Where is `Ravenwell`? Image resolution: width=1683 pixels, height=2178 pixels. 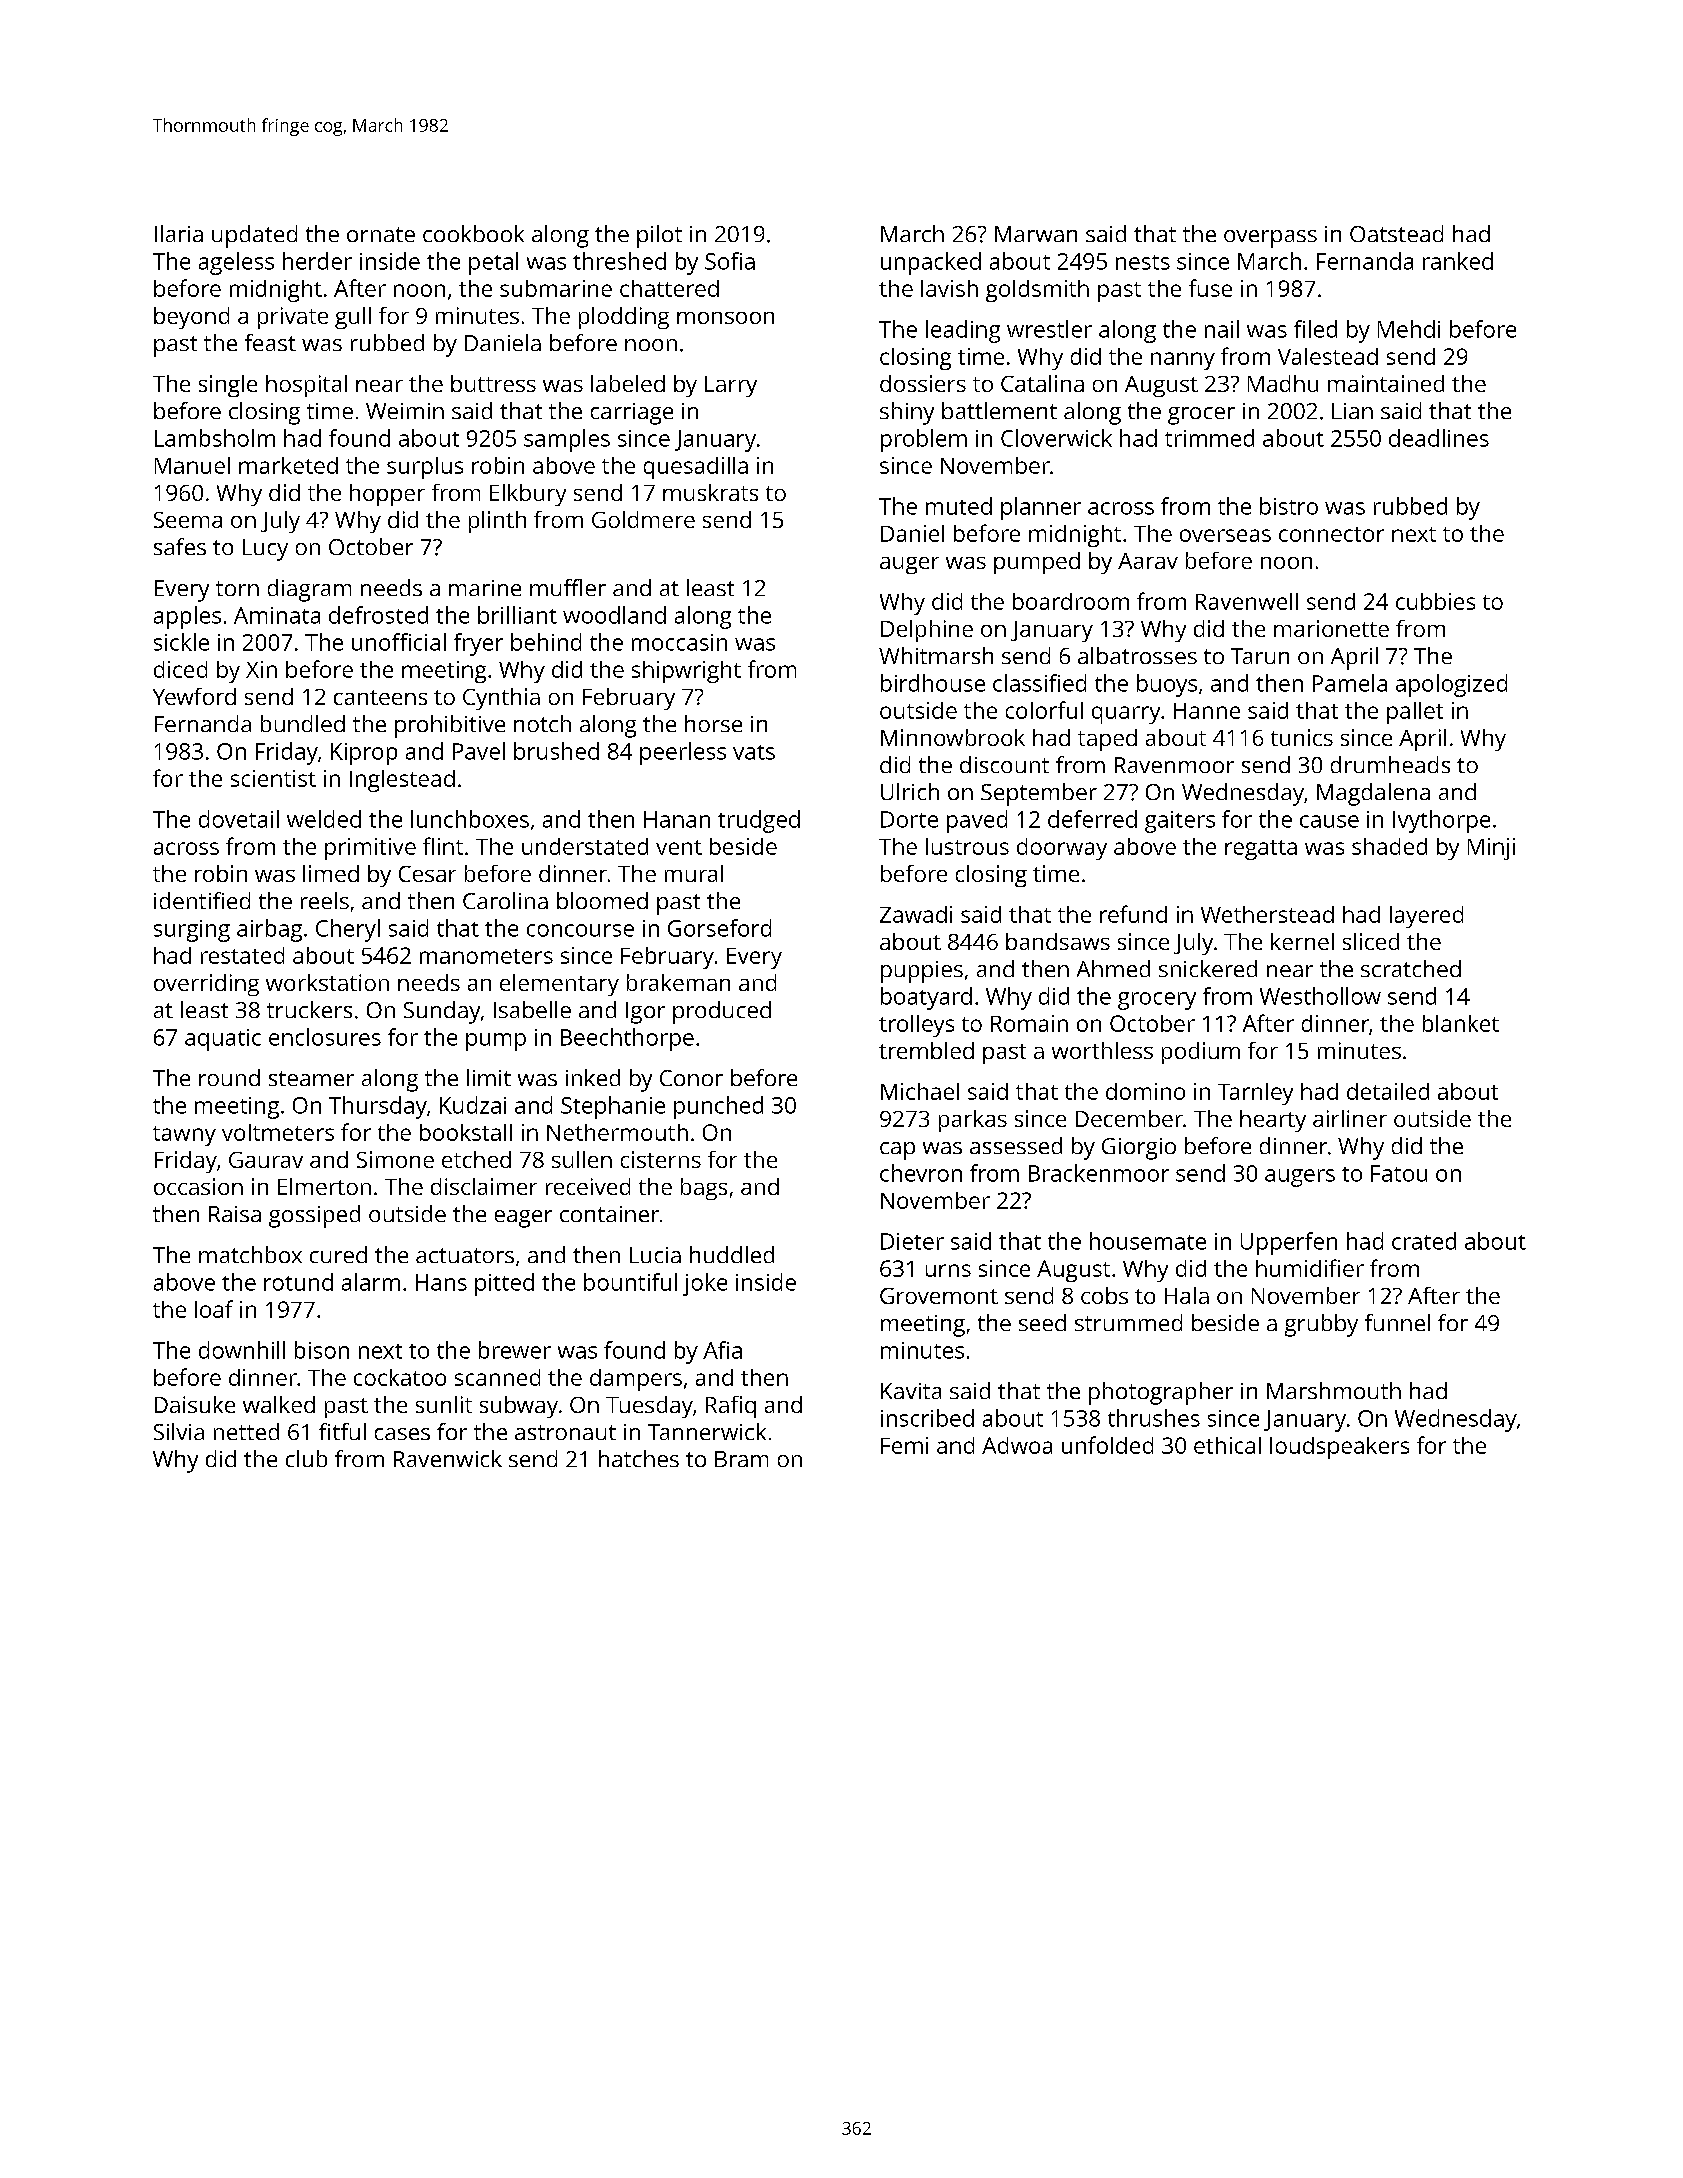 Ravenwell is located at coordinates (1247, 601).
